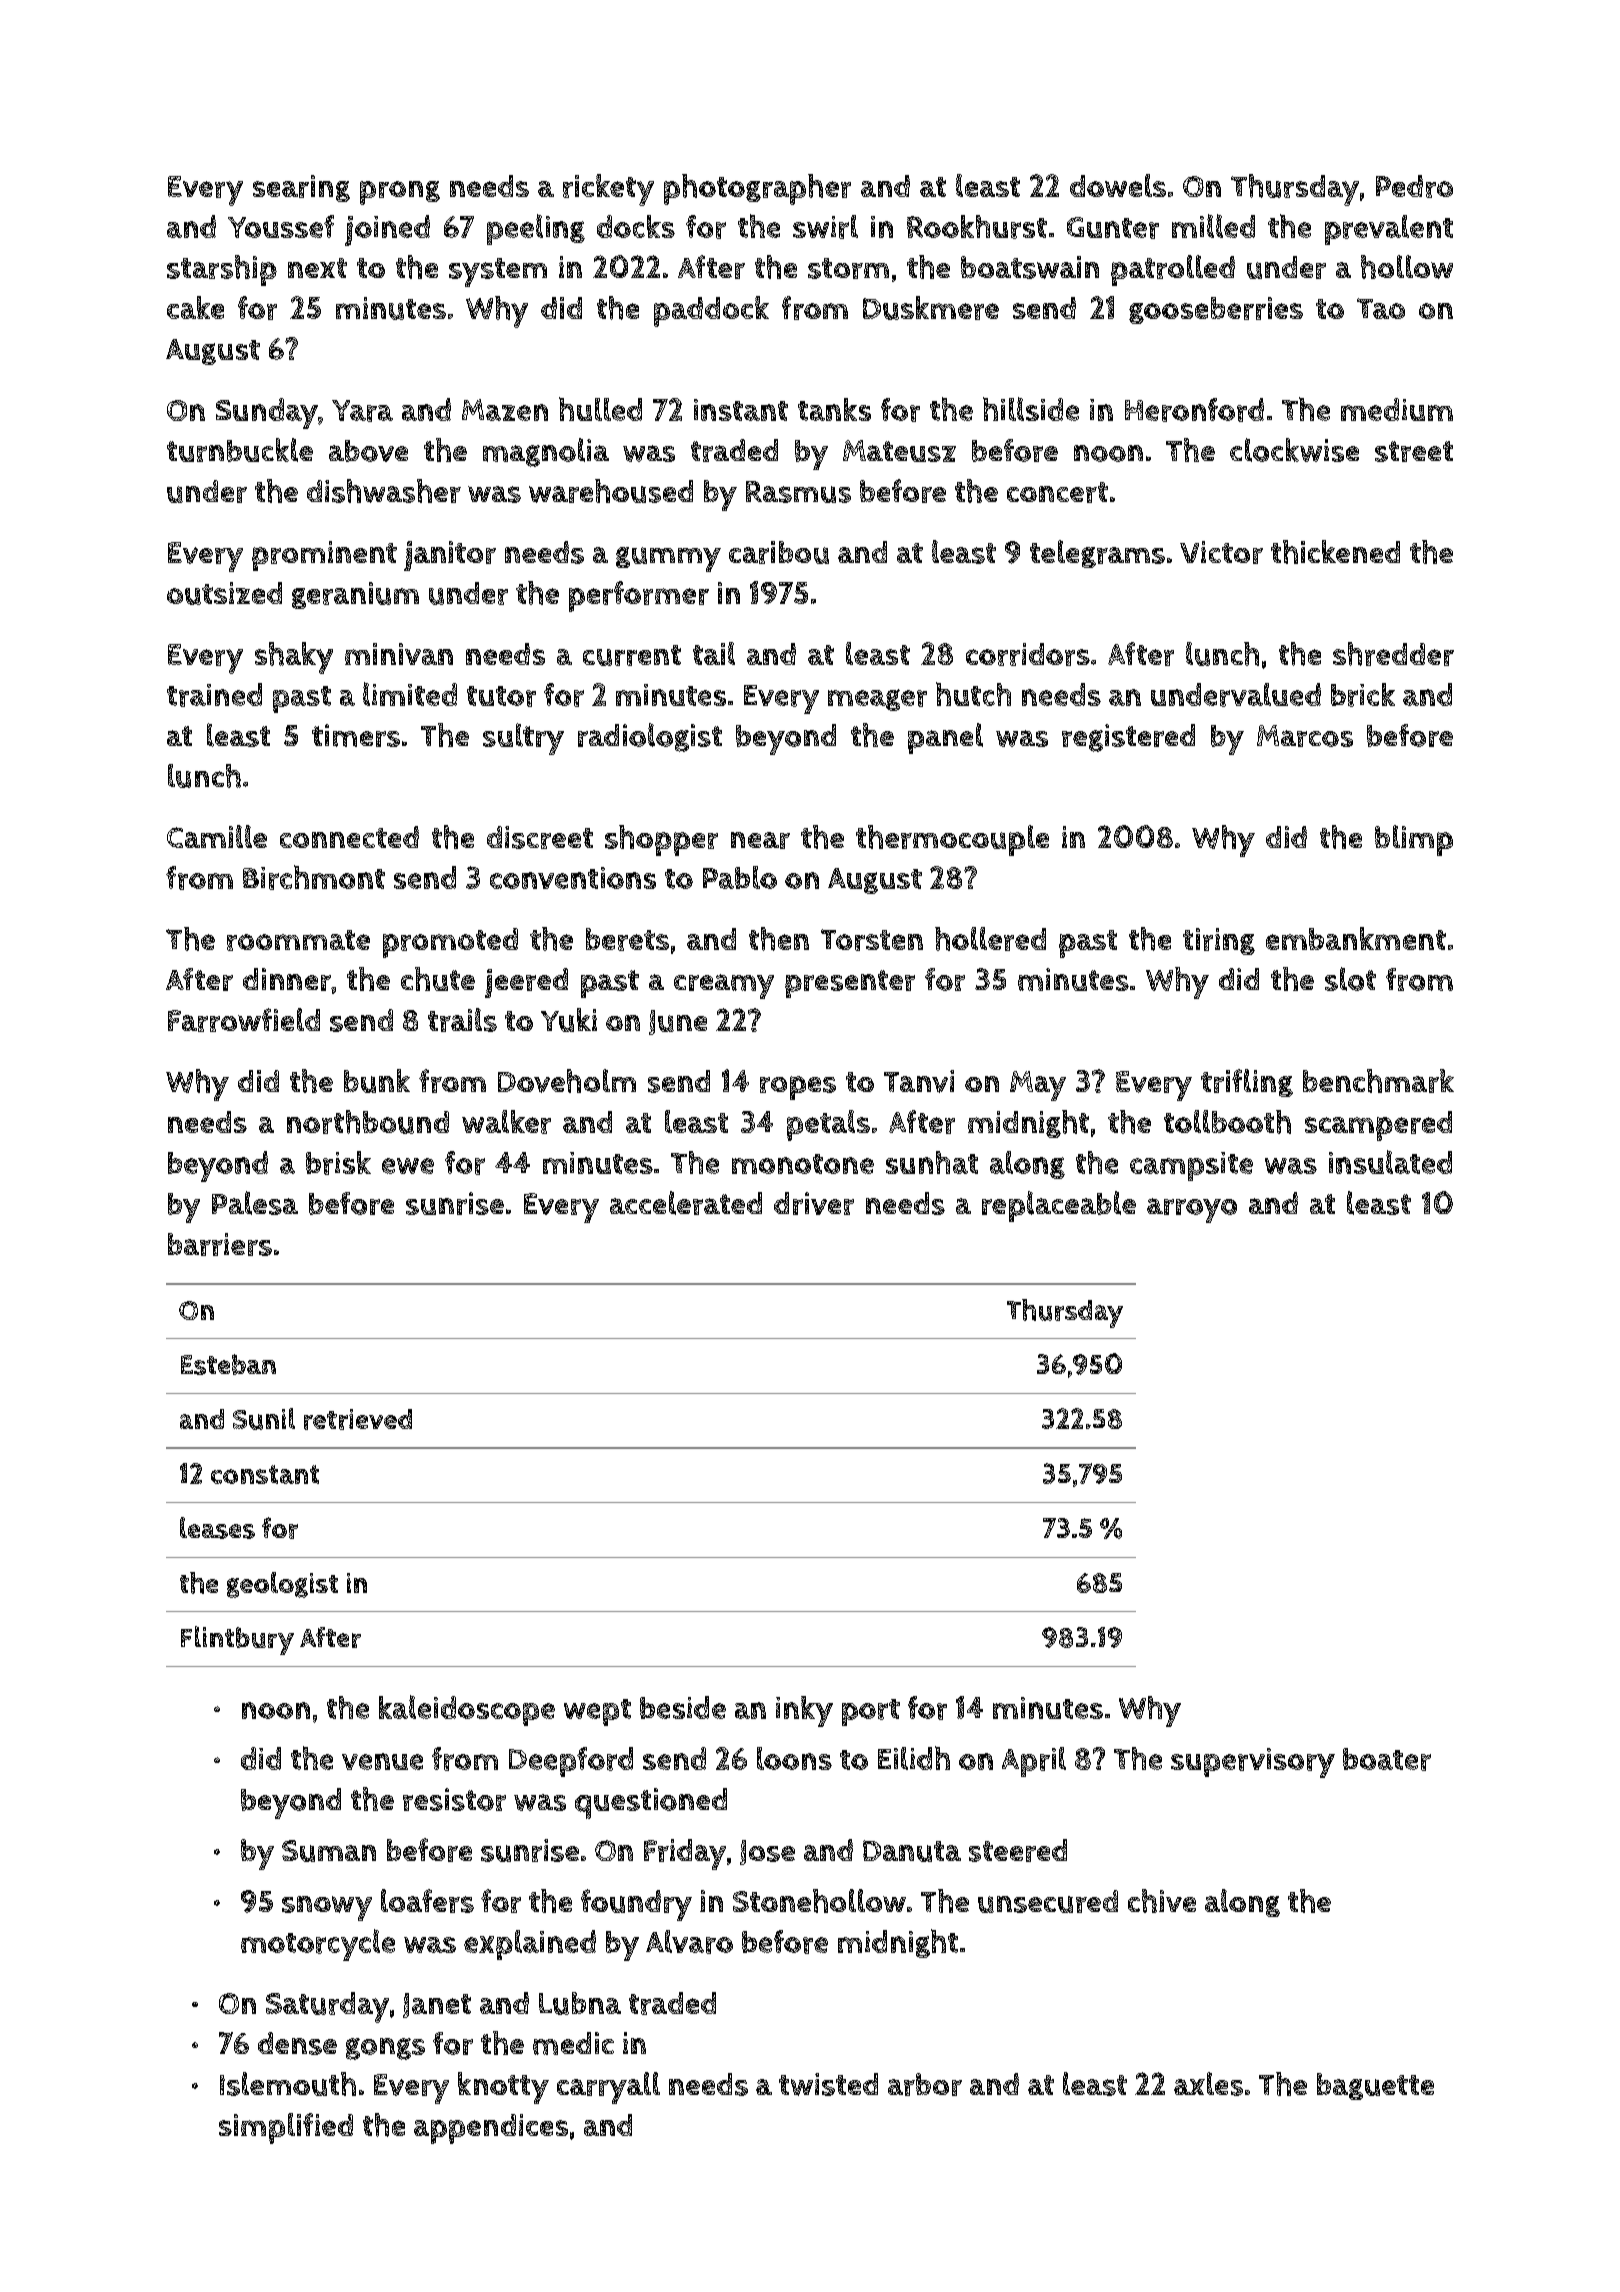  What do you see at coordinates (358, 1419) in the image?
I see `retrieved` at bounding box center [358, 1419].
